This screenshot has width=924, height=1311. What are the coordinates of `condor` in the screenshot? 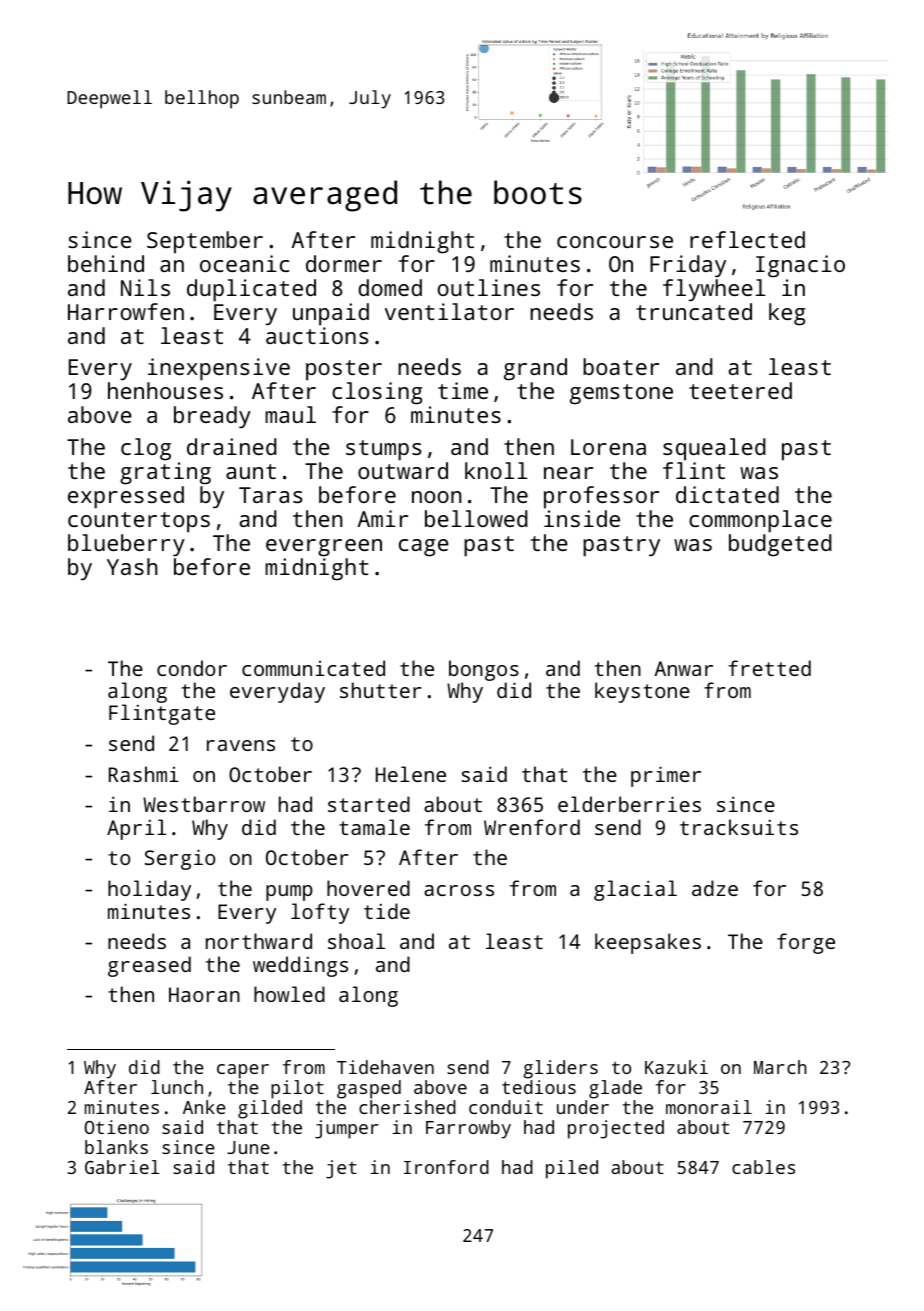 It's located at (192, 668).
